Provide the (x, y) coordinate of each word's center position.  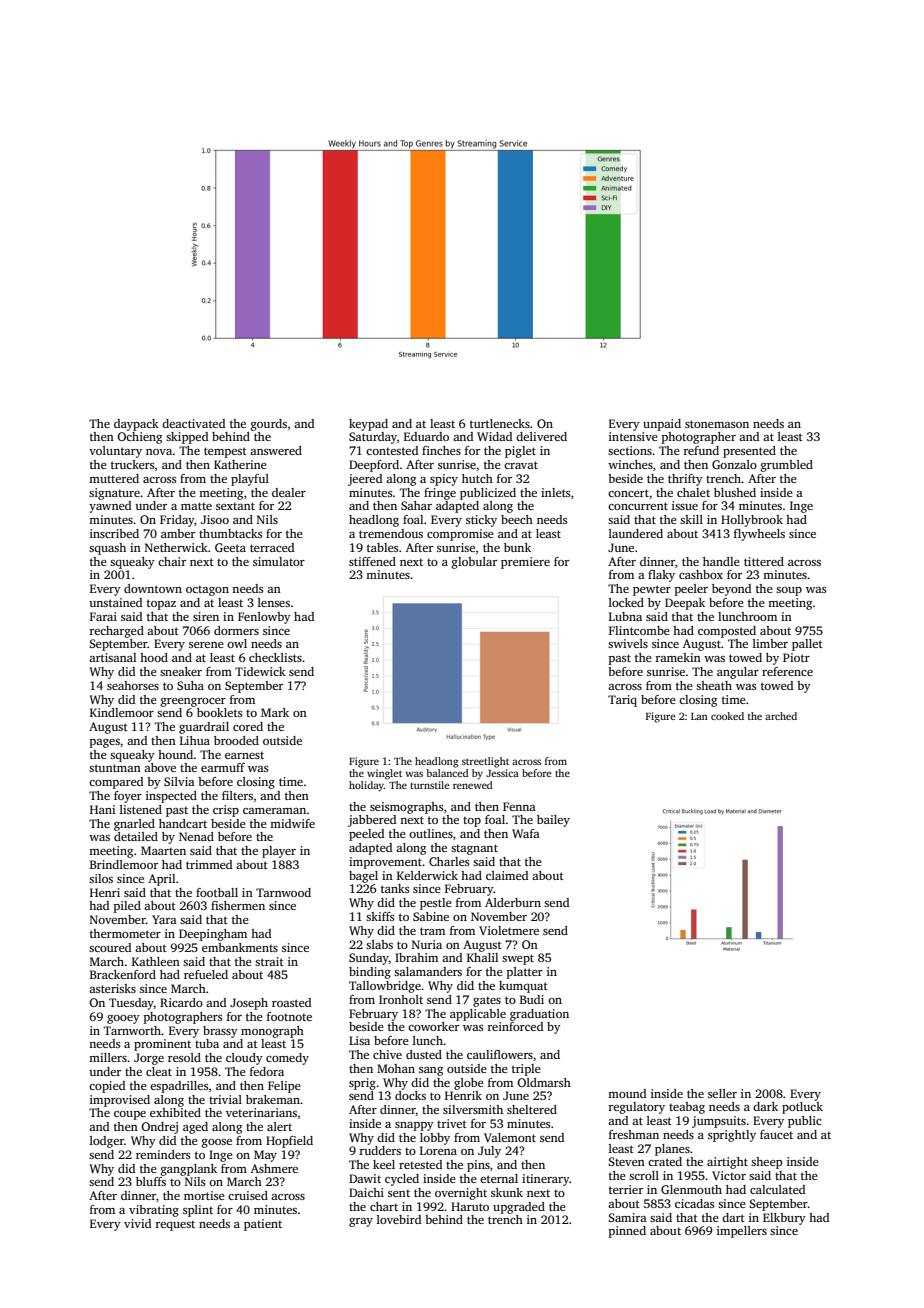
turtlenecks (500, 423)
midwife (292, 823)
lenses (274, 602)
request (175, 1226)
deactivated (193, 423)
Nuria (427, 944)
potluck (802, 1108)
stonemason (717, 424)
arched (781, 716)
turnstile (430, 785)
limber (770, 643)
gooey (123, 1019)
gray (361, 1222)
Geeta (230, 547)
